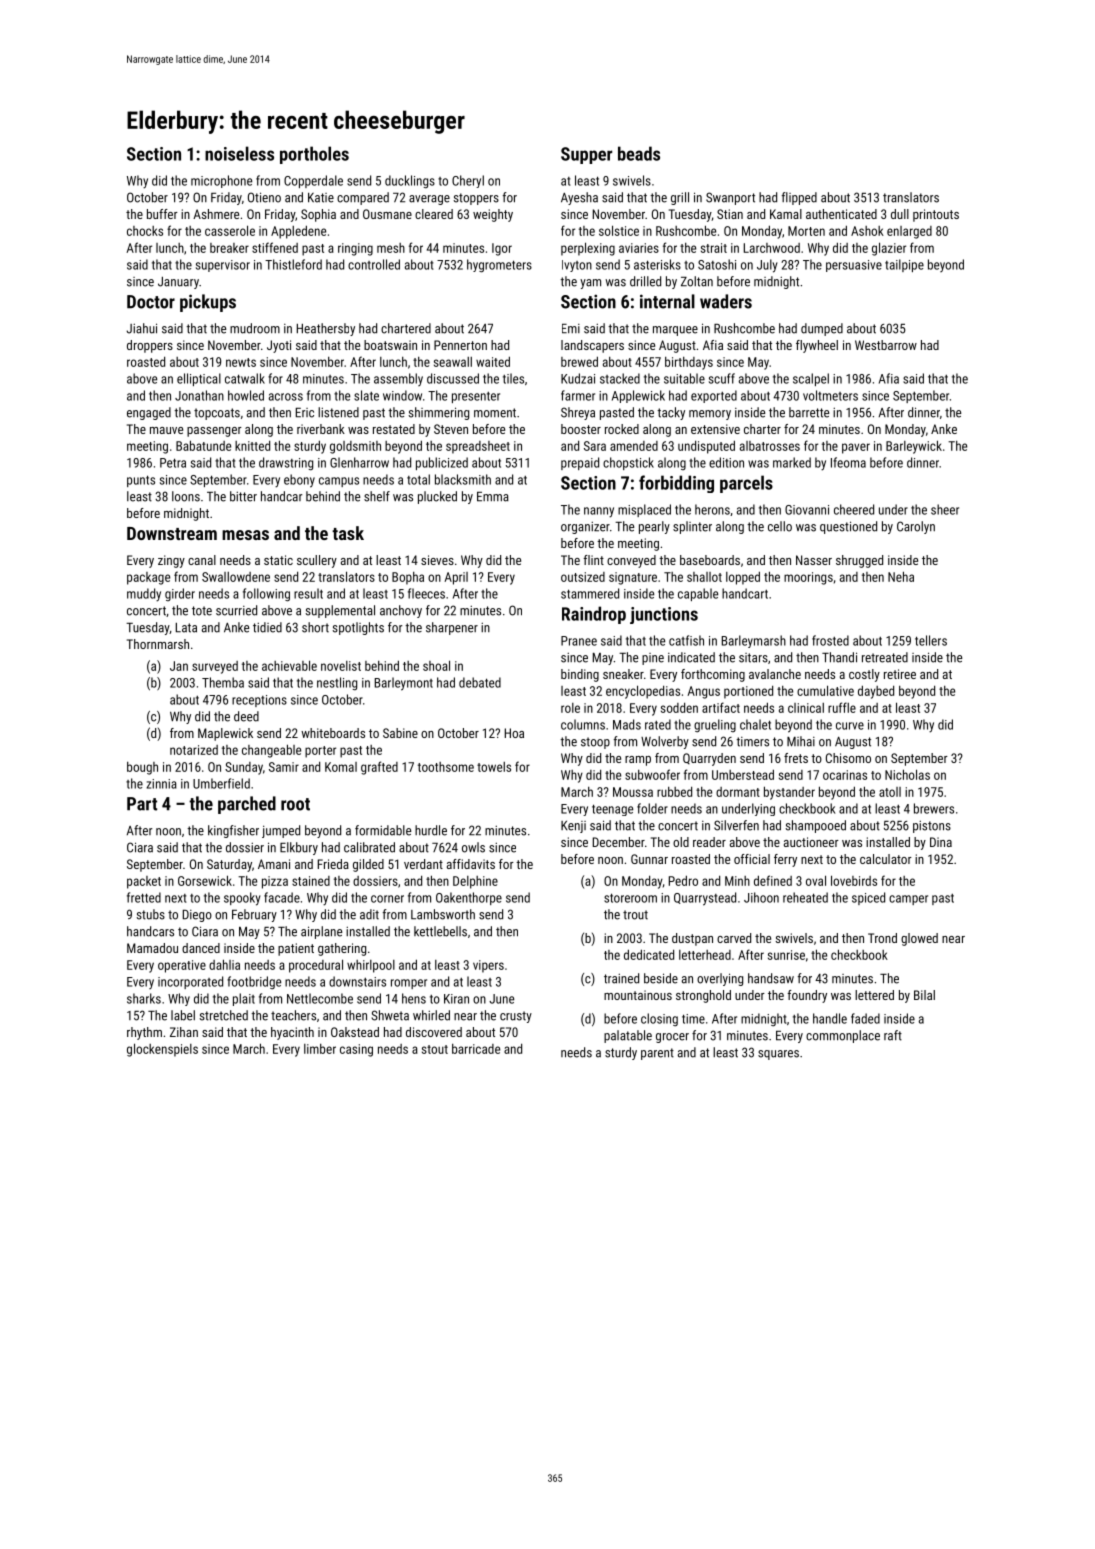  I want to click on Barleywick, so click(914, 447).
